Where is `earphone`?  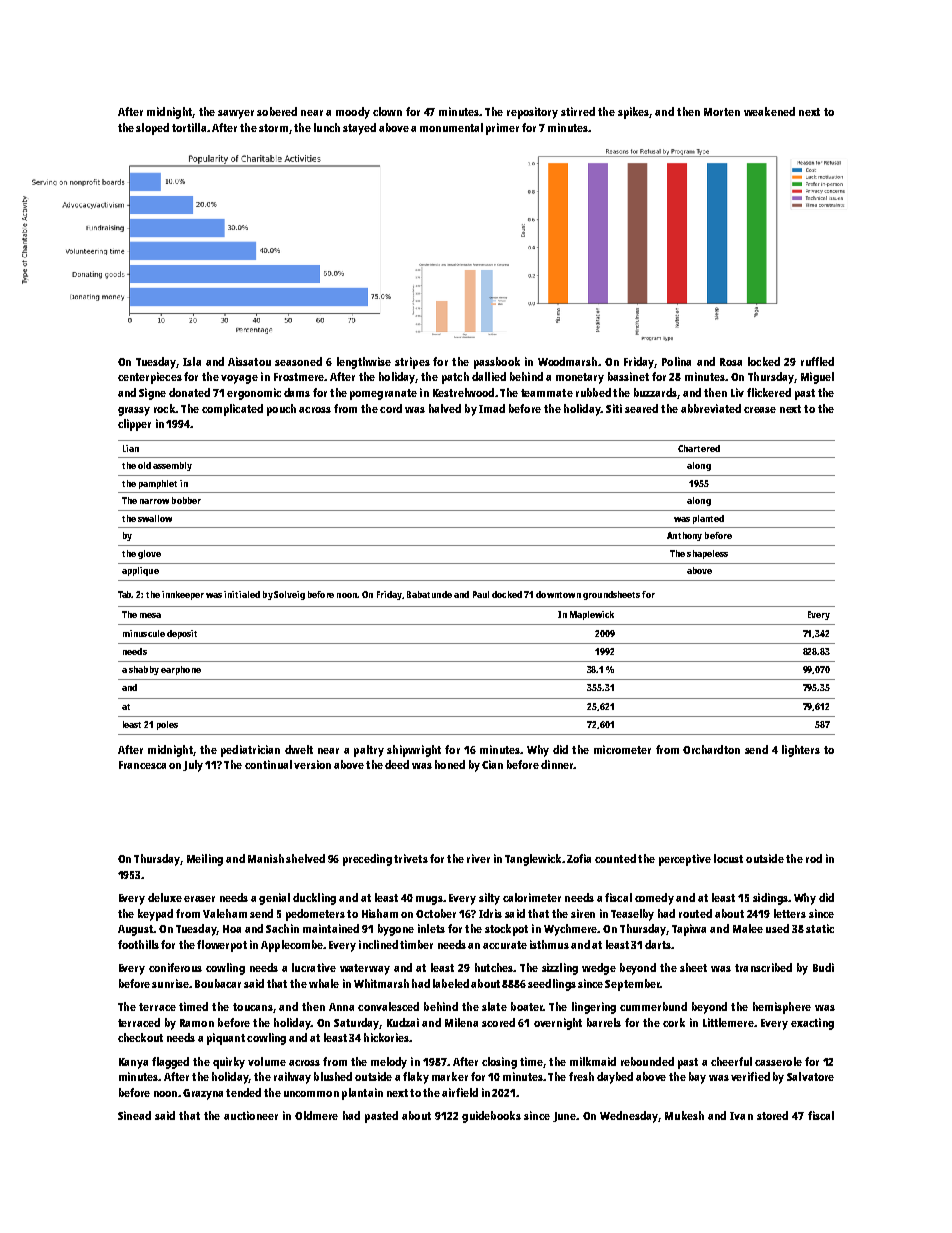
earphone is located at coordinates (181, 670).
